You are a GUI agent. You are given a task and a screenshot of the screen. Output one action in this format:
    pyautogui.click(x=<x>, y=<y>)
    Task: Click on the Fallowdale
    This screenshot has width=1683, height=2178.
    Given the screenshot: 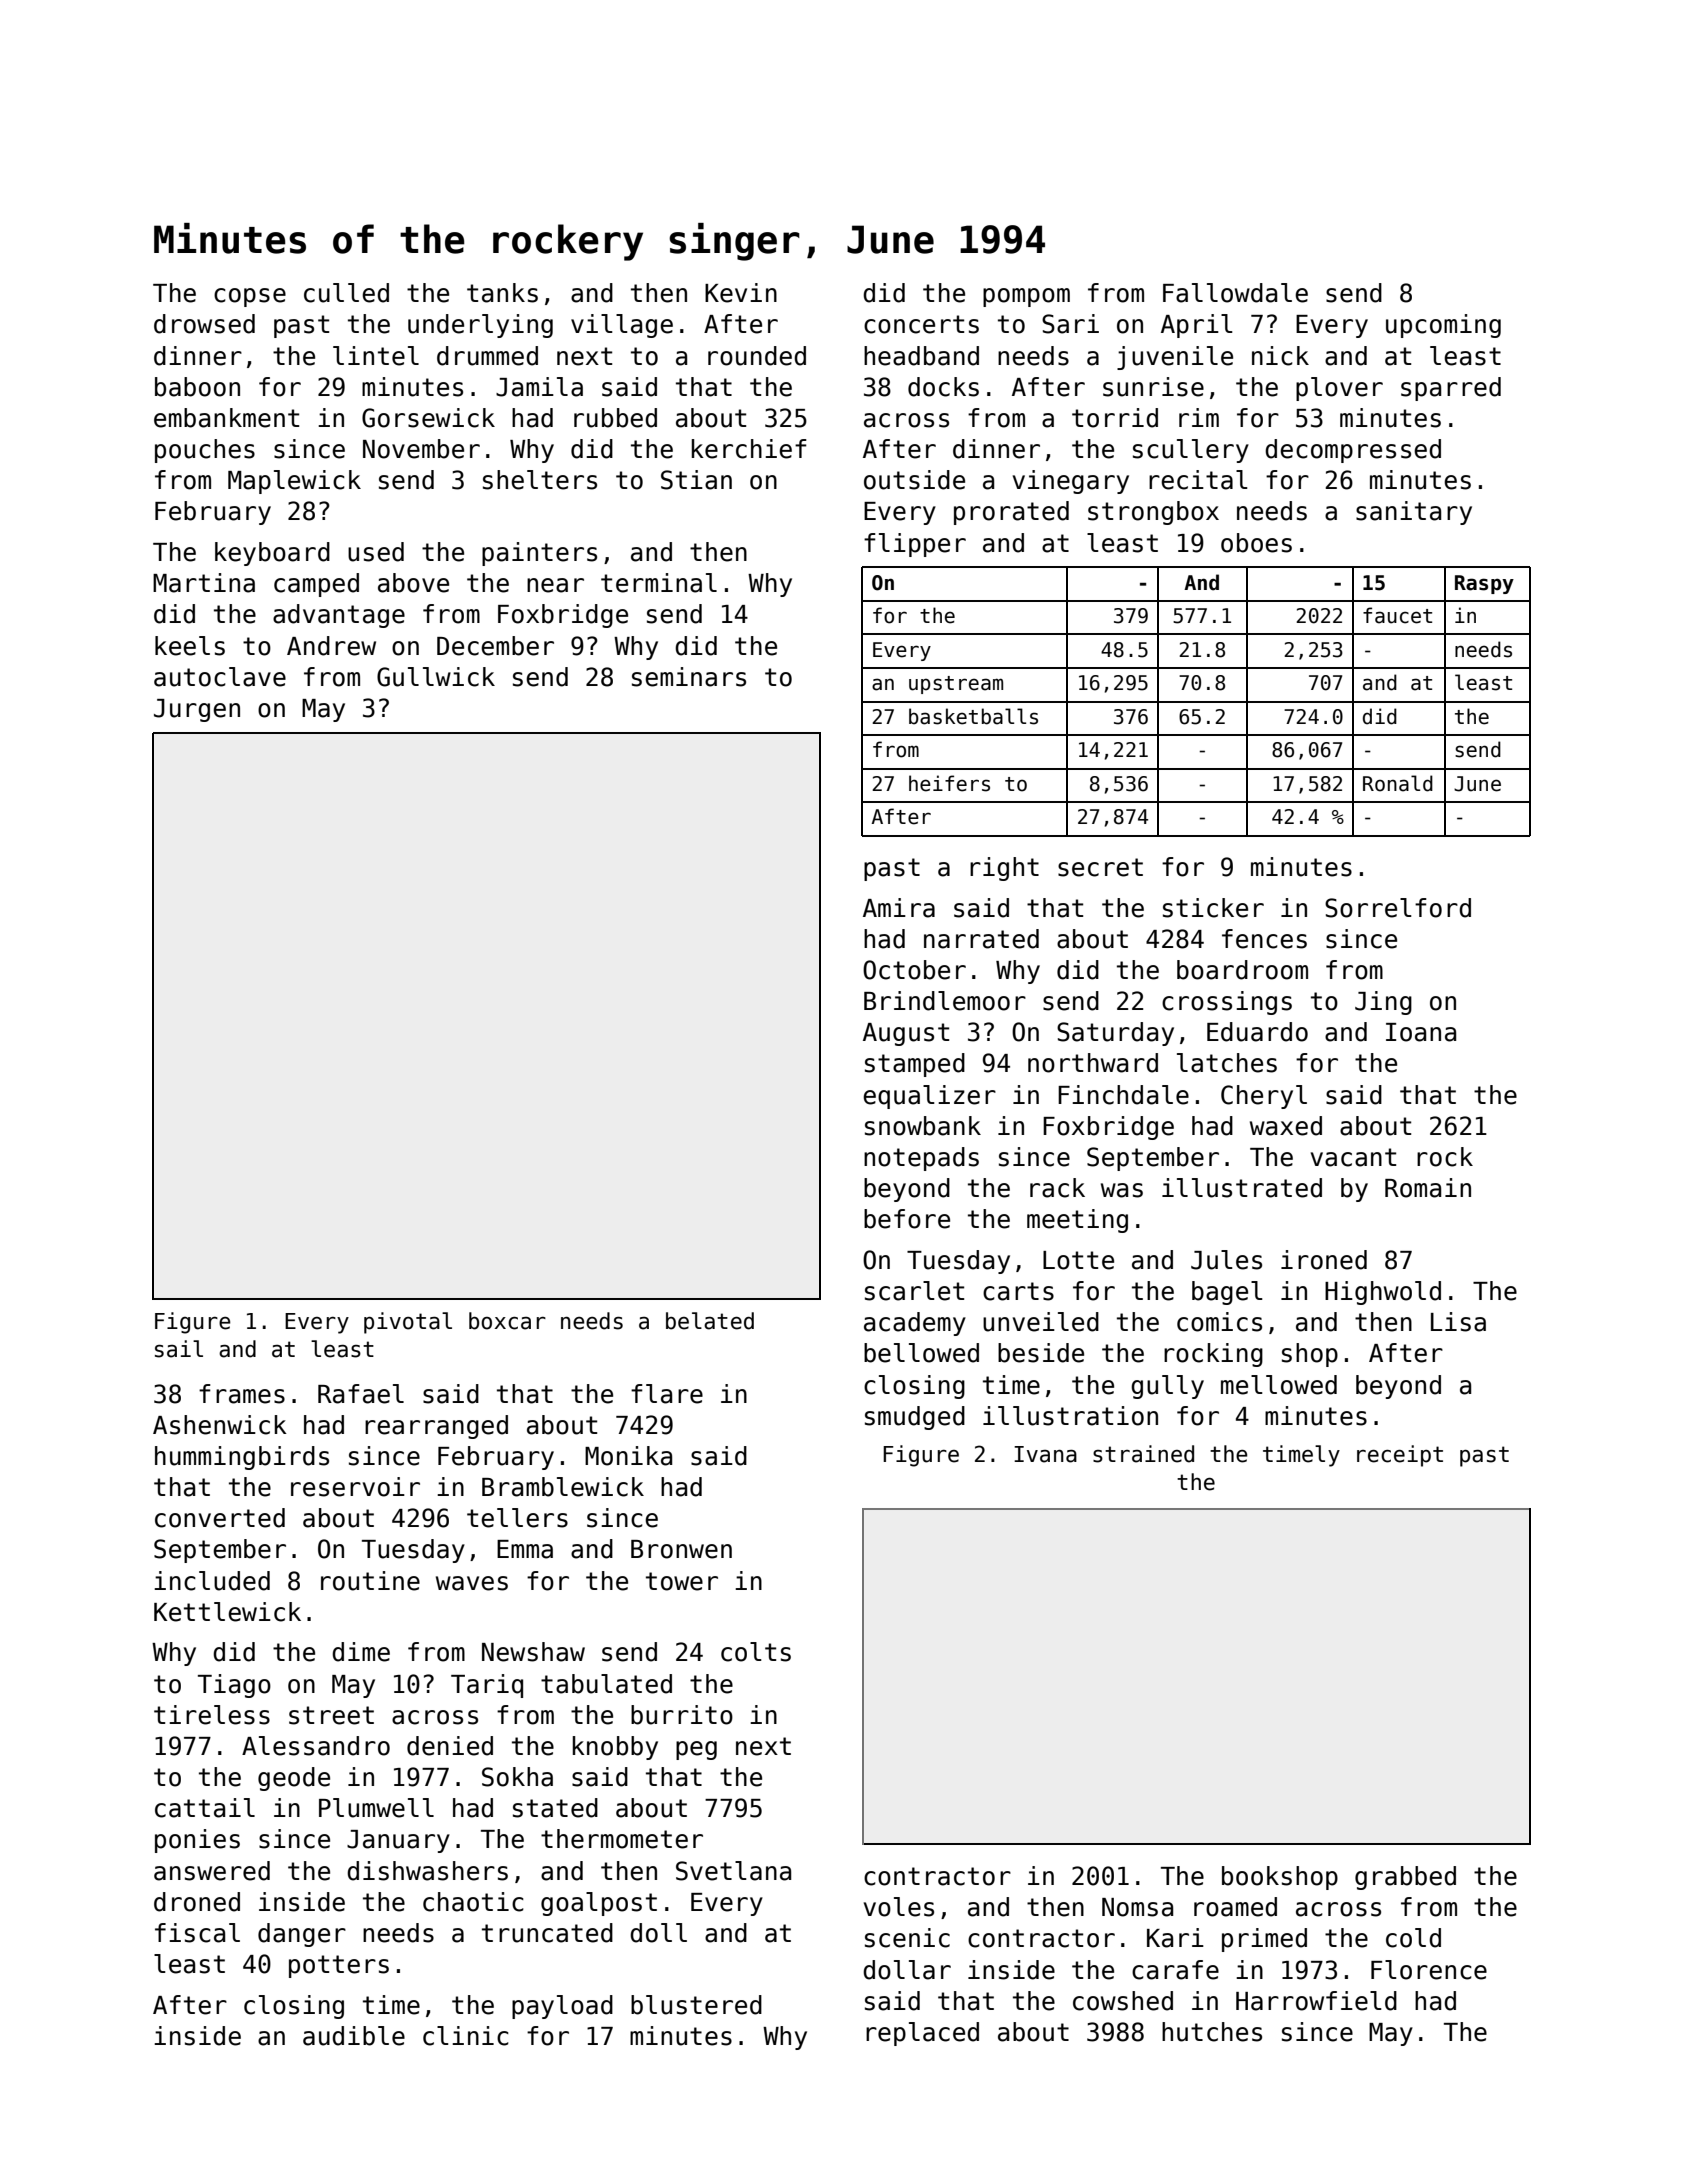 What is the action you would take?
    pyautogui.click(x=1235, y=293)
